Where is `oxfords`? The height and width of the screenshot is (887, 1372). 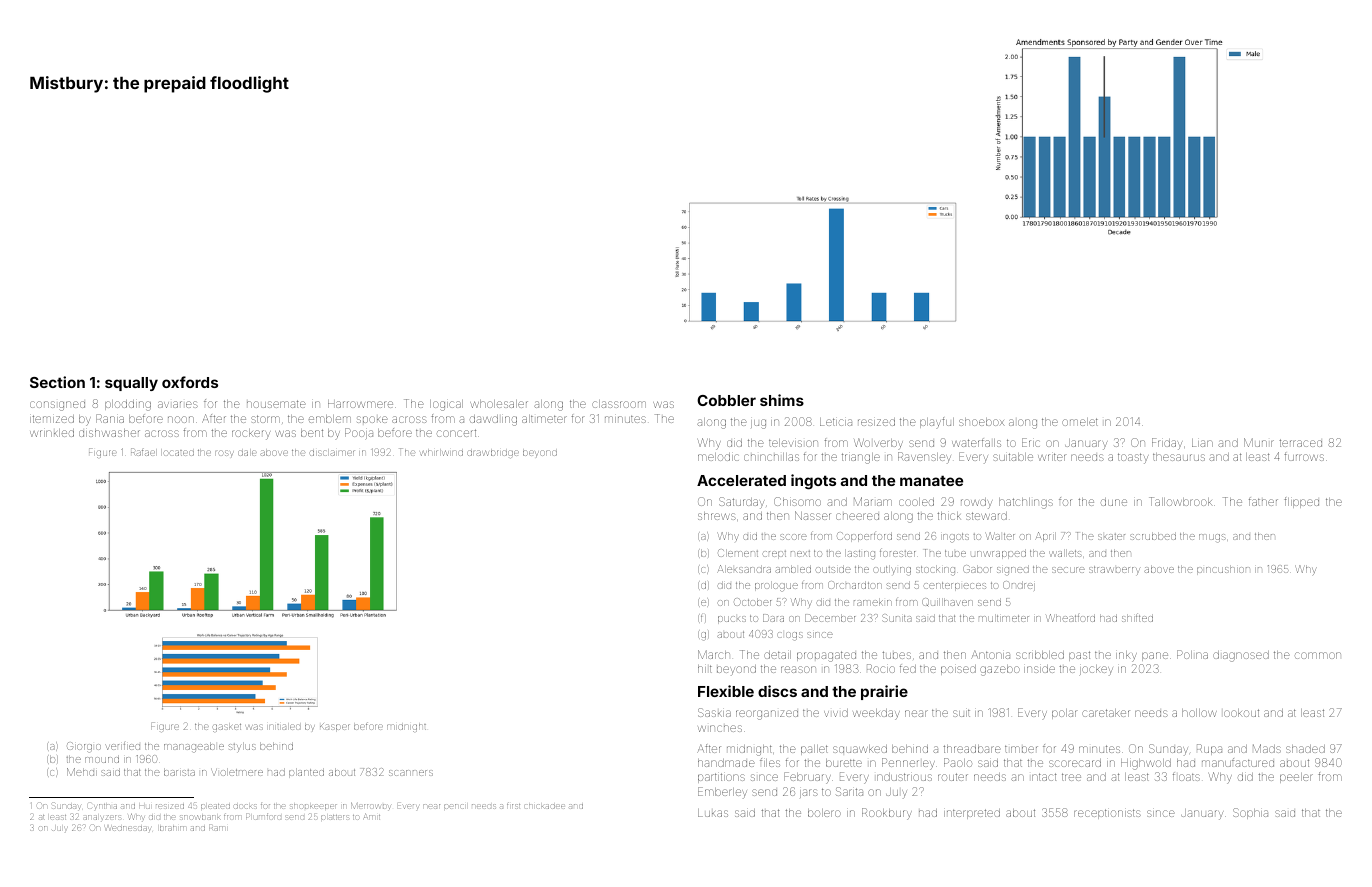 oxfords is located at coordinates (190, 382).
